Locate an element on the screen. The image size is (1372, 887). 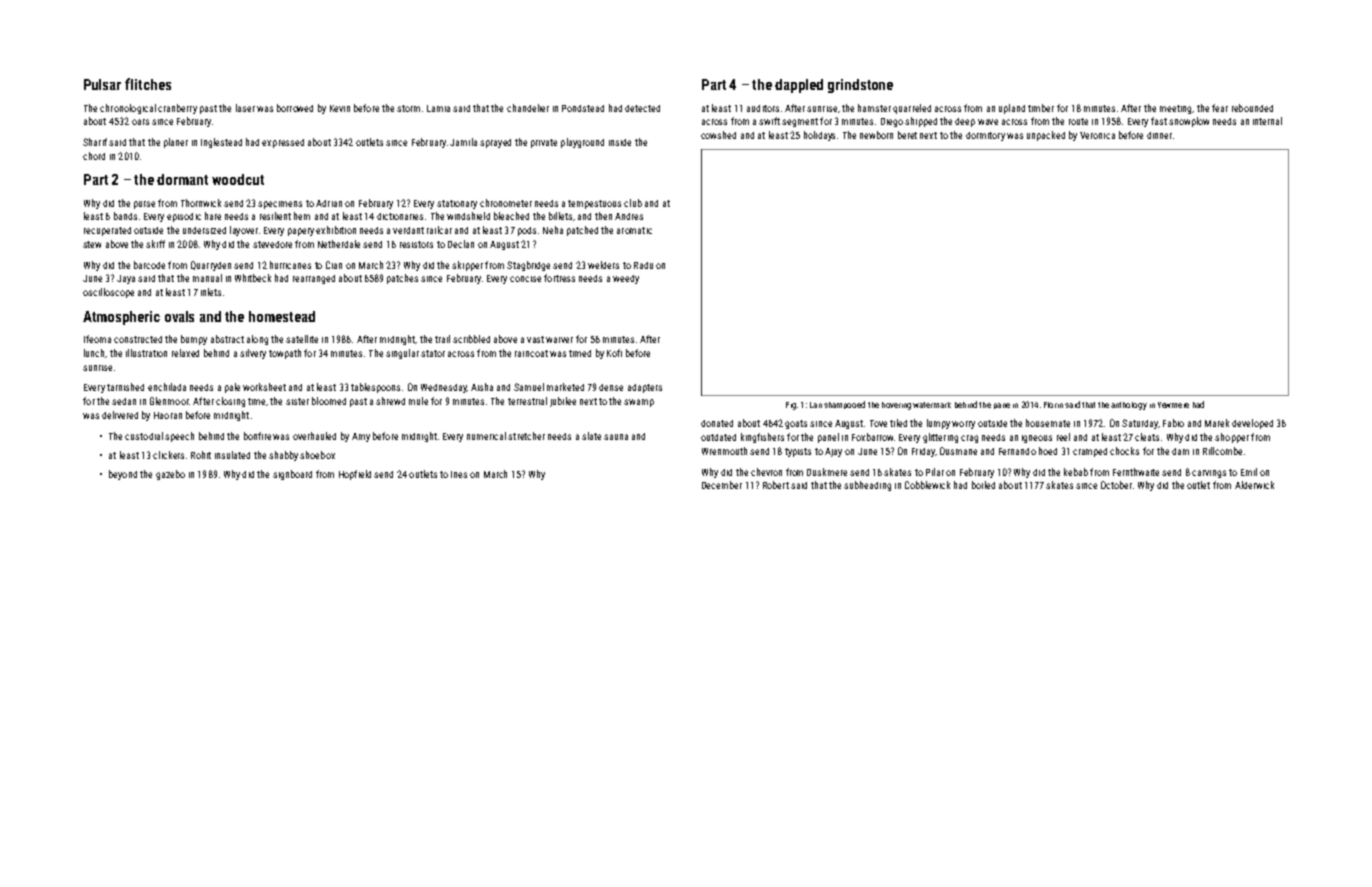
anthology is located at coordinates (1129, 406).
